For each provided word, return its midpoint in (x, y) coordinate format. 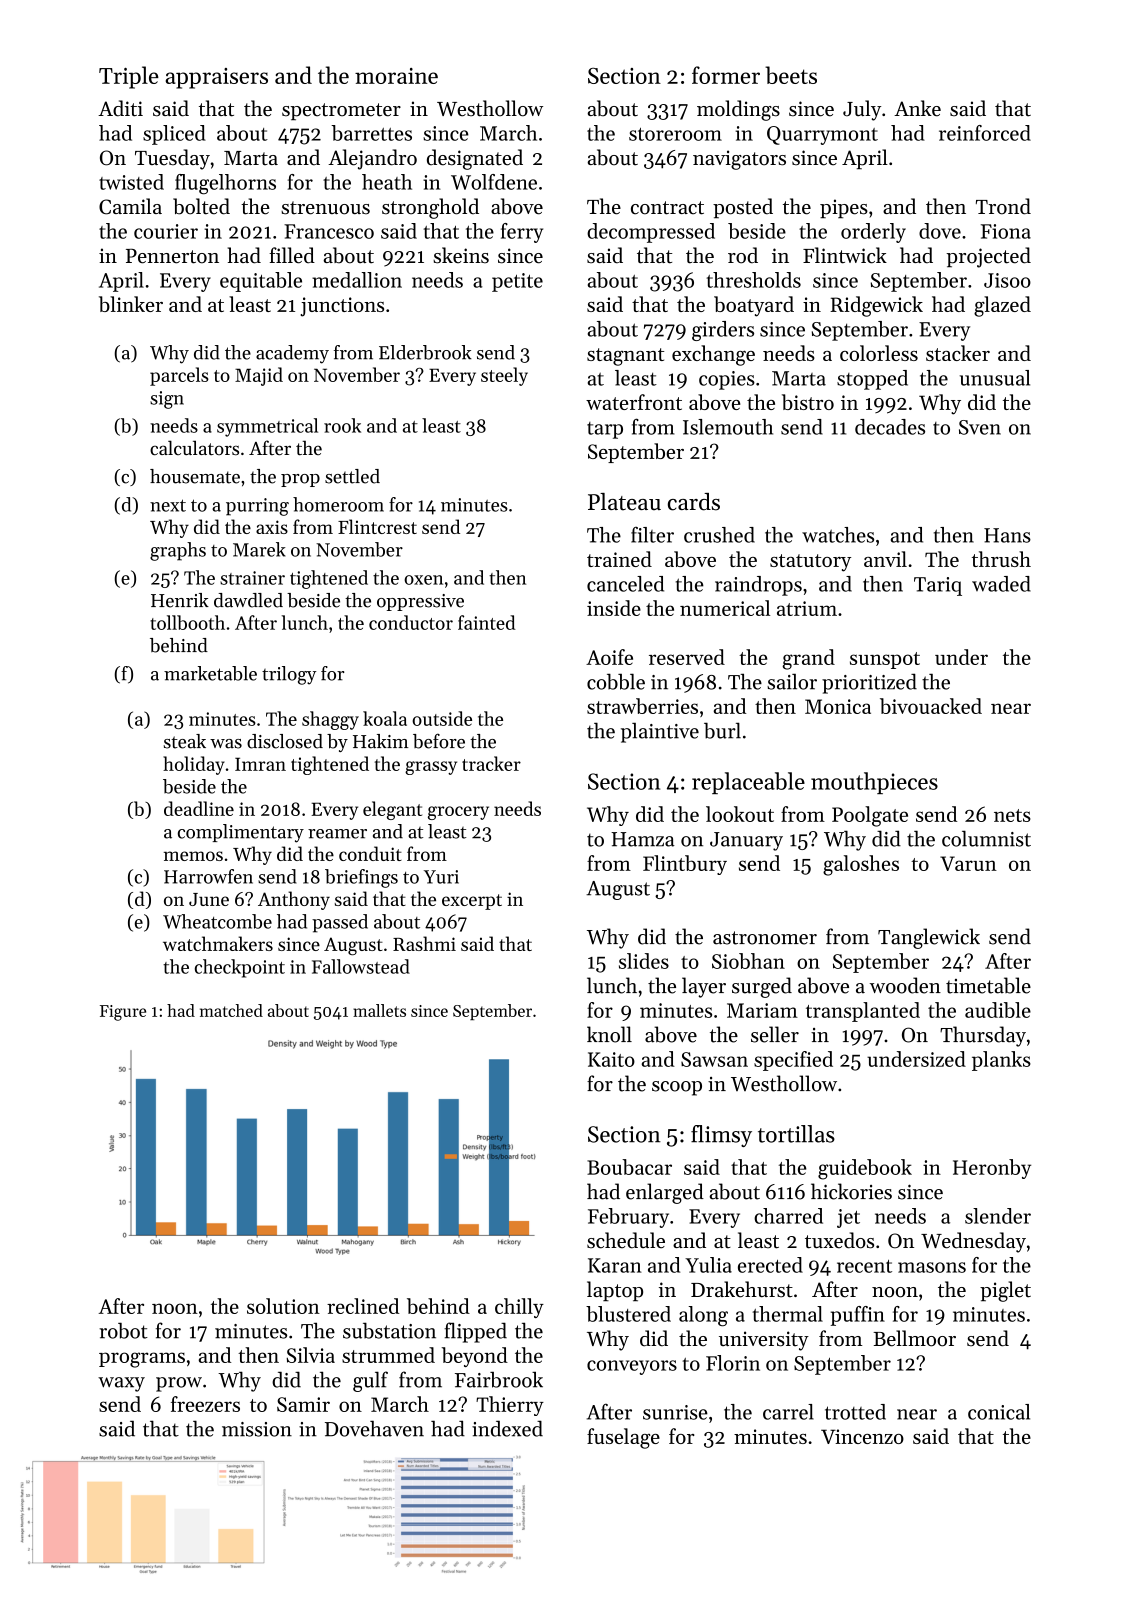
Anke (917, 108)
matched (231, 1010)
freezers (205, 1404)
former (726, 75)
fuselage (623, 1438)
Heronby (992, 1169)
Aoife (609, 657)
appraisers (217, 78)
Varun (968, 863)
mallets (379, 1010)
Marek (259, 549)
